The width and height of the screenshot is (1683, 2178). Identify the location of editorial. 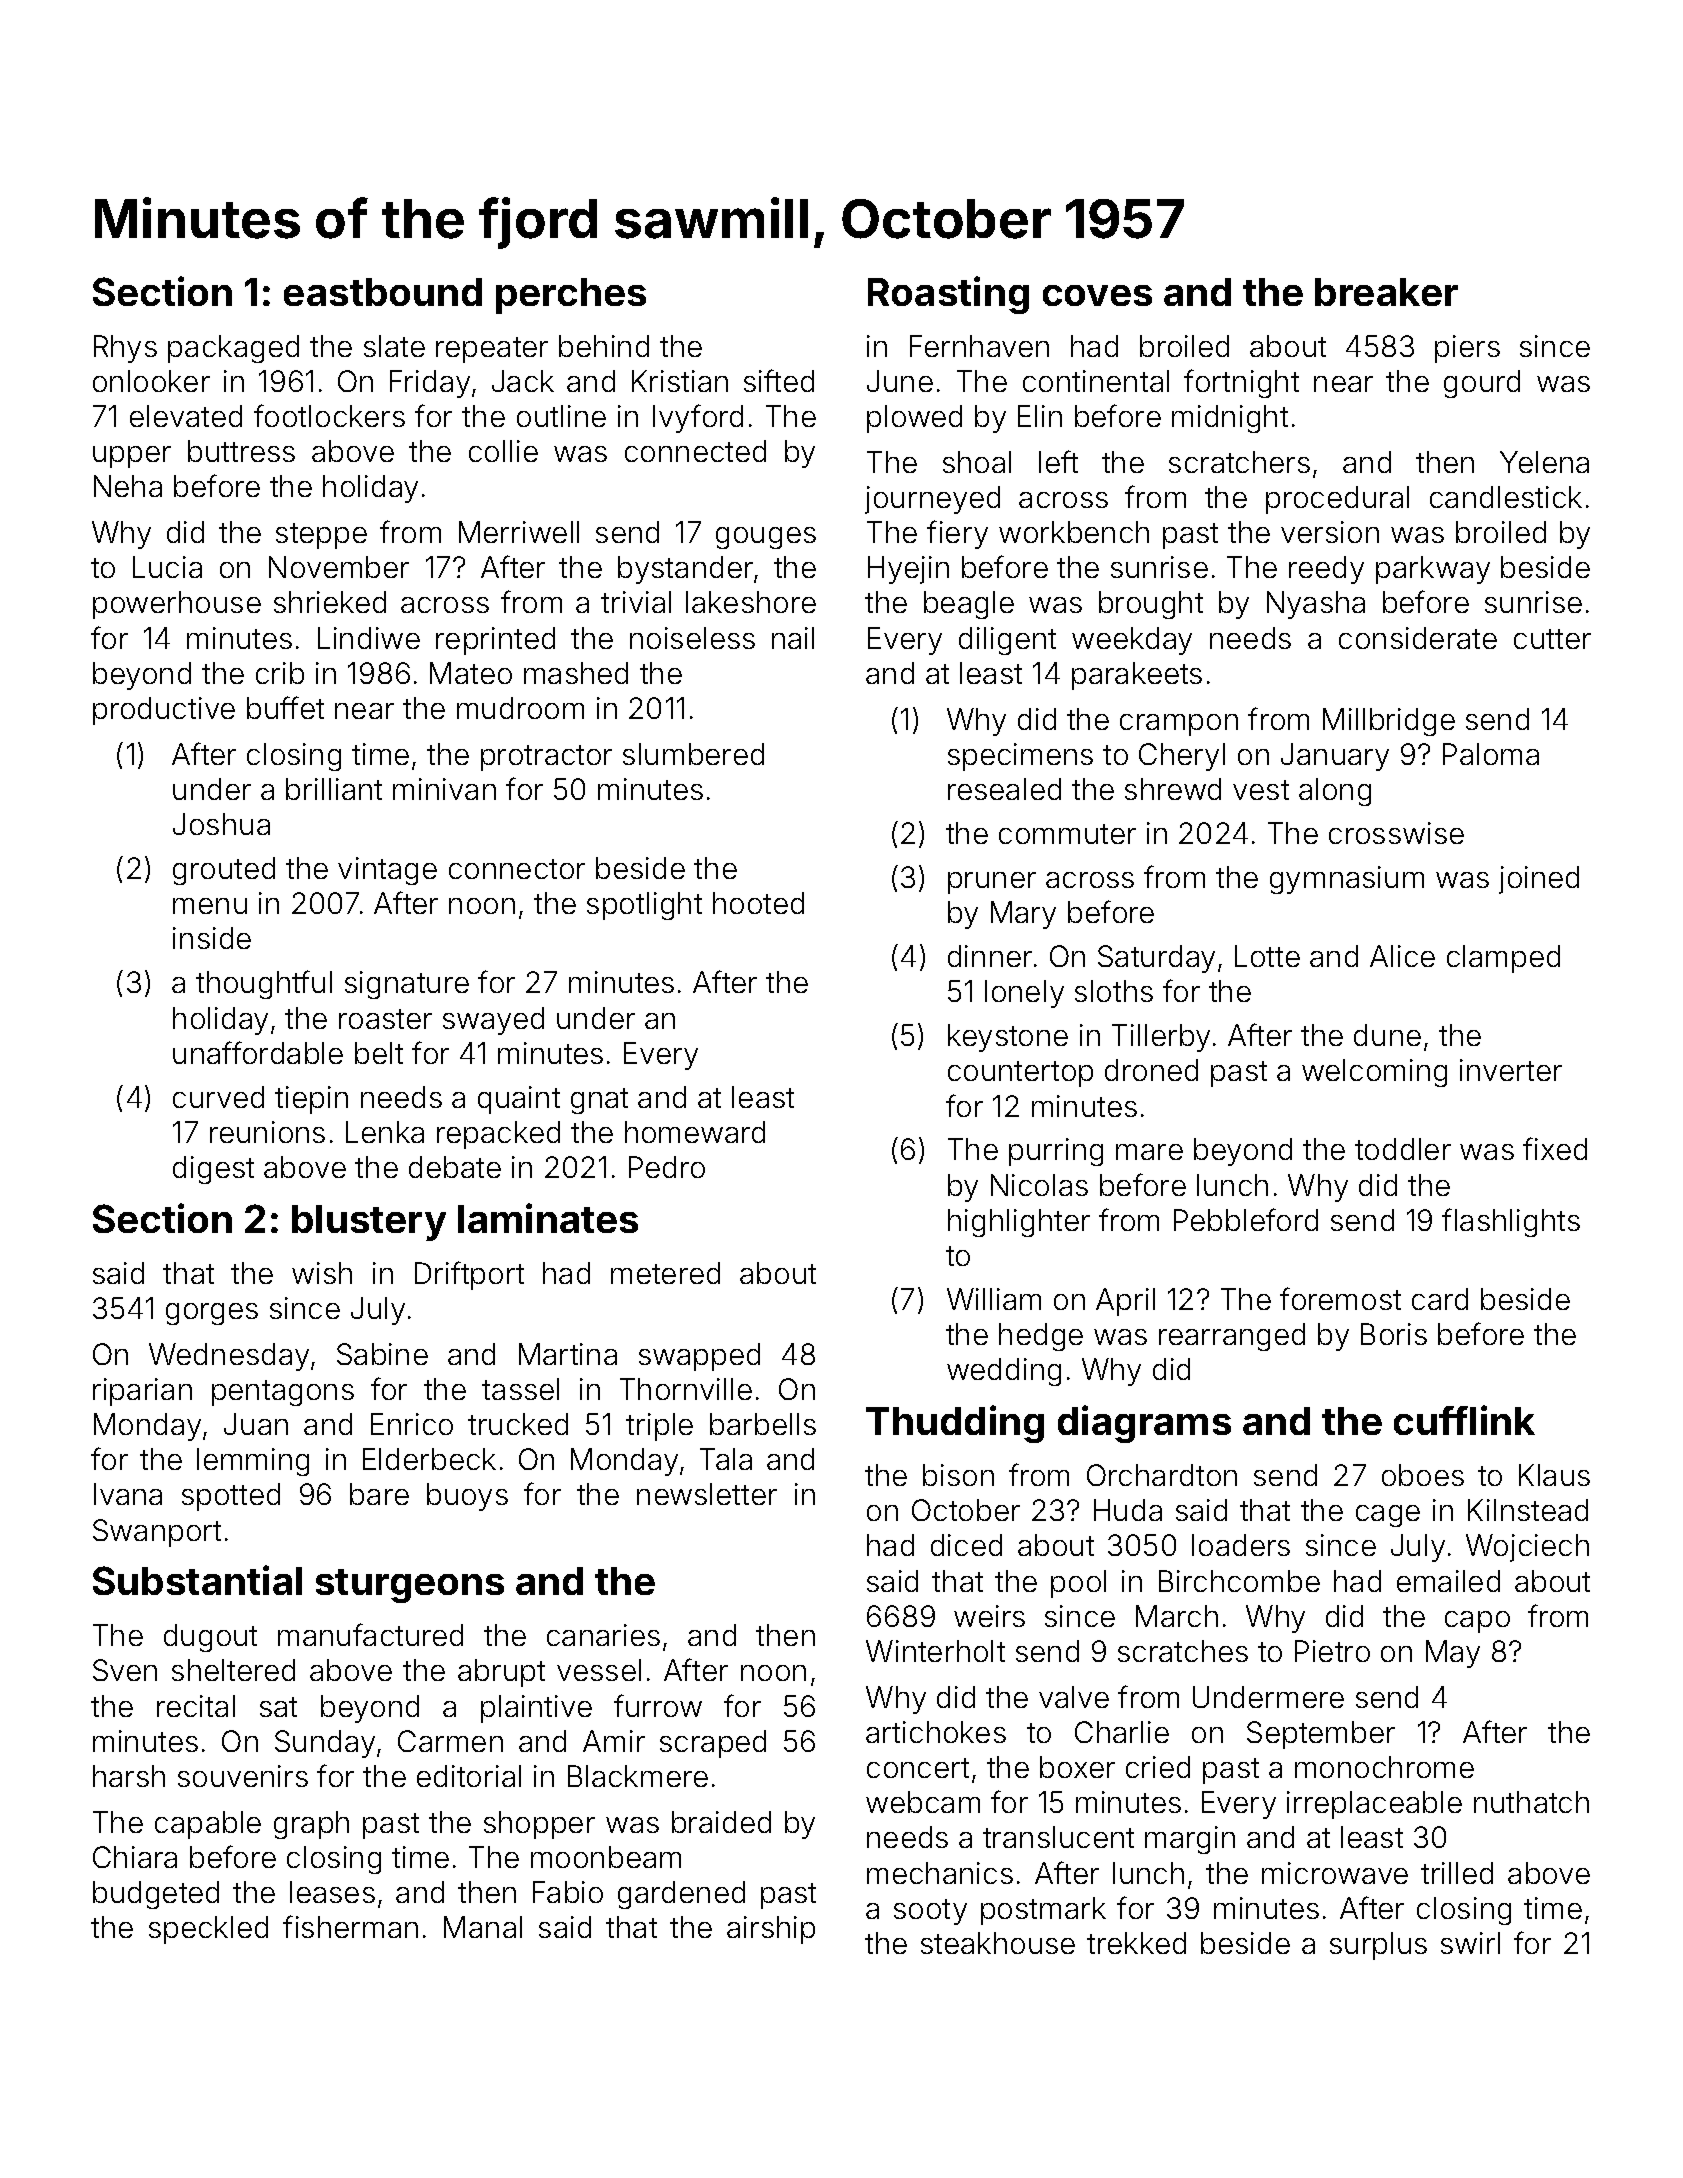
(469, 1776).
